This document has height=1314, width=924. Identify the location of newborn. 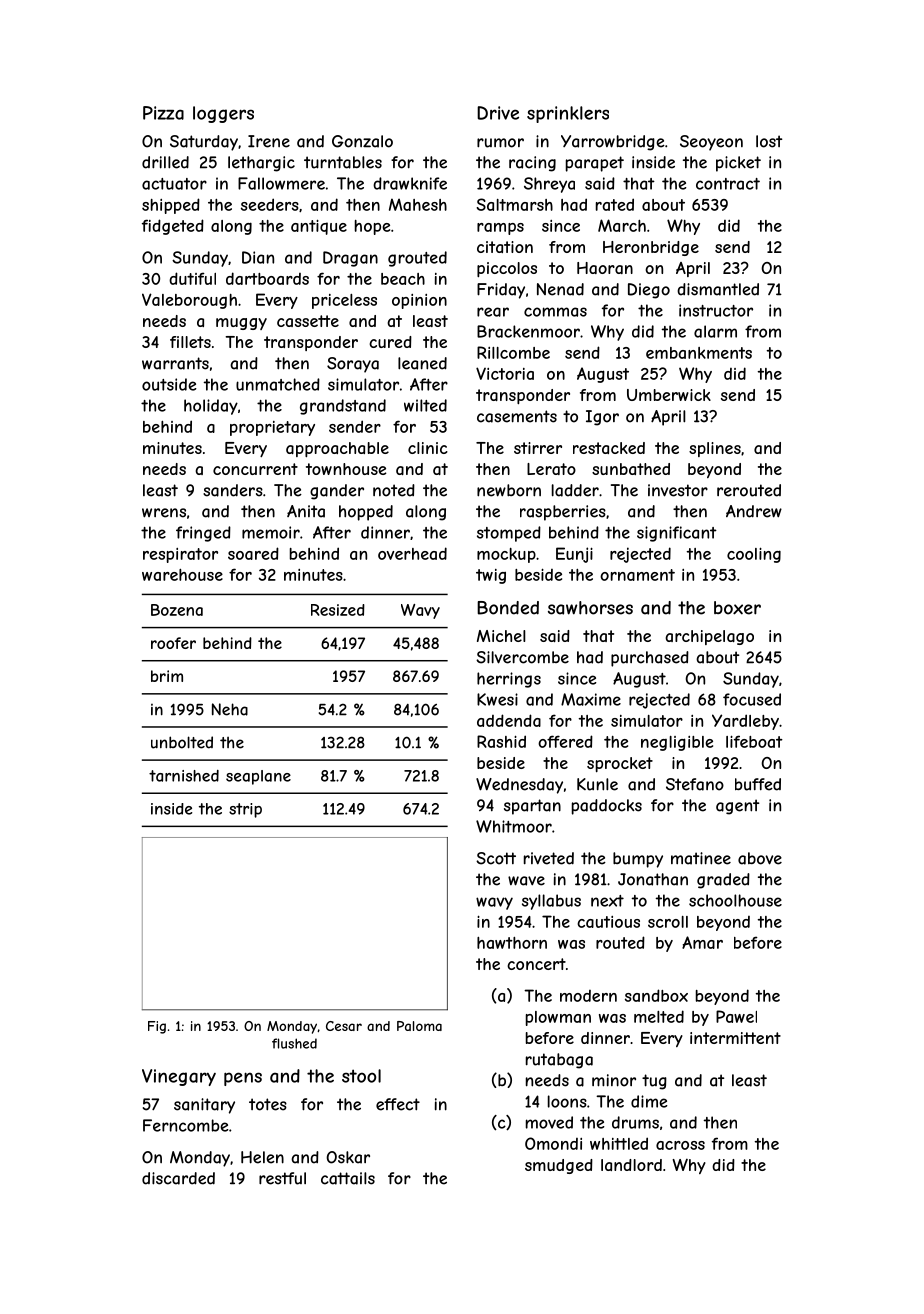
(509, 490).
